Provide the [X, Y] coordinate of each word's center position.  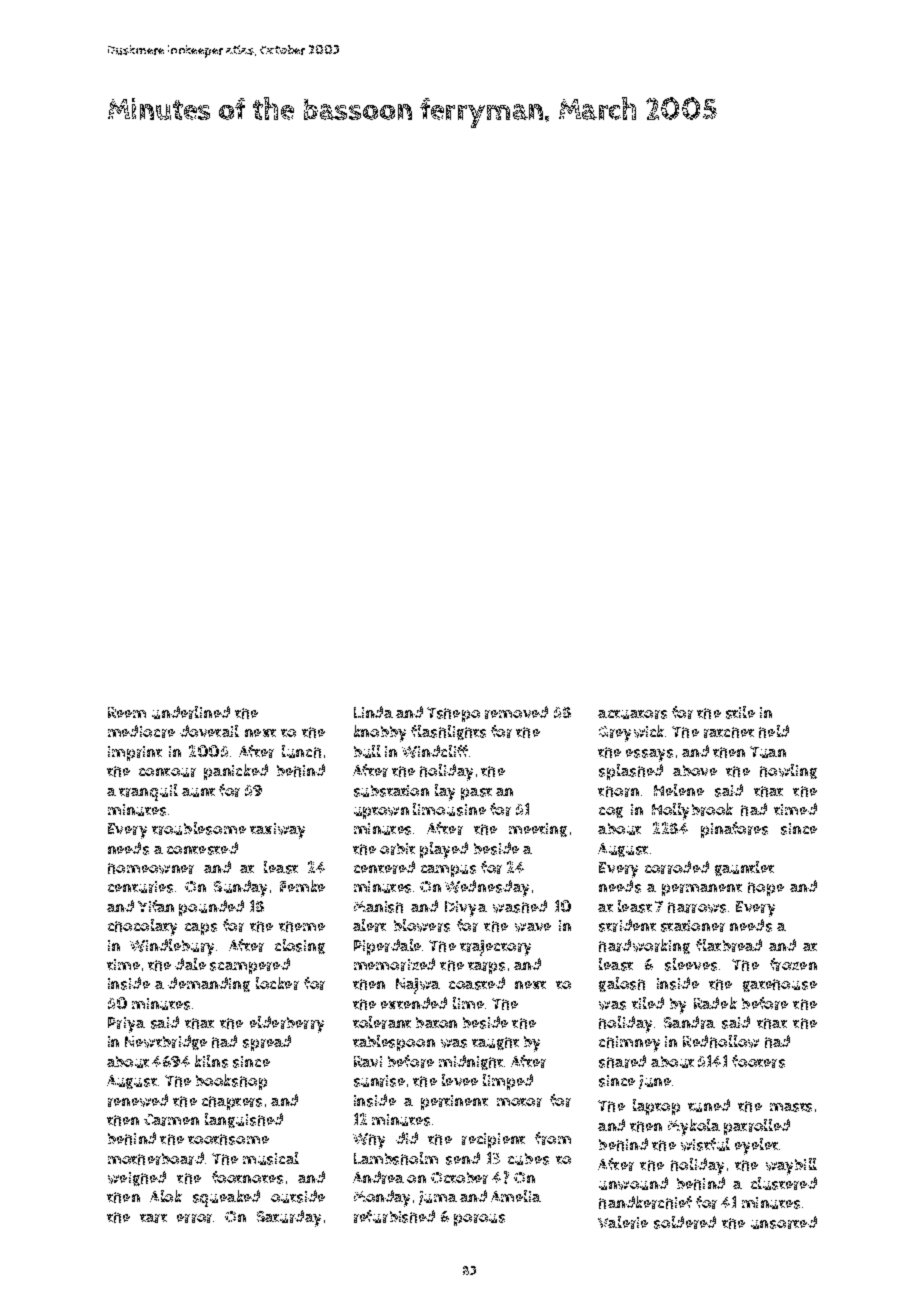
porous [479, 1220]
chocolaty [142, 927]
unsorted [784, 1222]
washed [520, 906]
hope [766, 889]
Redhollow [721, 1041]
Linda [373, 712]
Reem [127, 712]
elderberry [287, 1024]
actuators [632, 714]
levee [460, 1080]
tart [153, 1218]
